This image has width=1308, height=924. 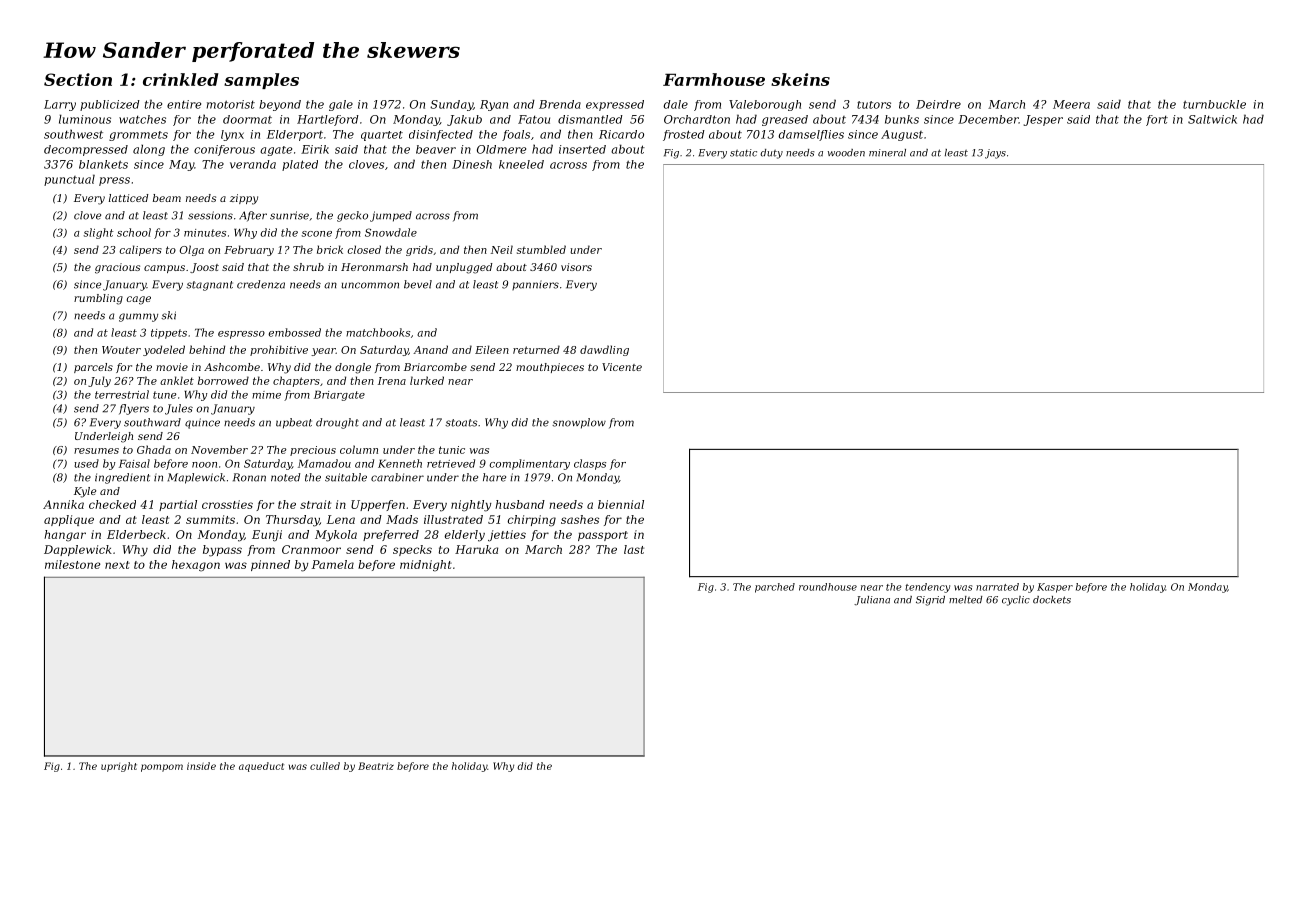 What do you see at coordinates (997, 587) in the image?
I see `narrated` at bounding box center [997, 587].
